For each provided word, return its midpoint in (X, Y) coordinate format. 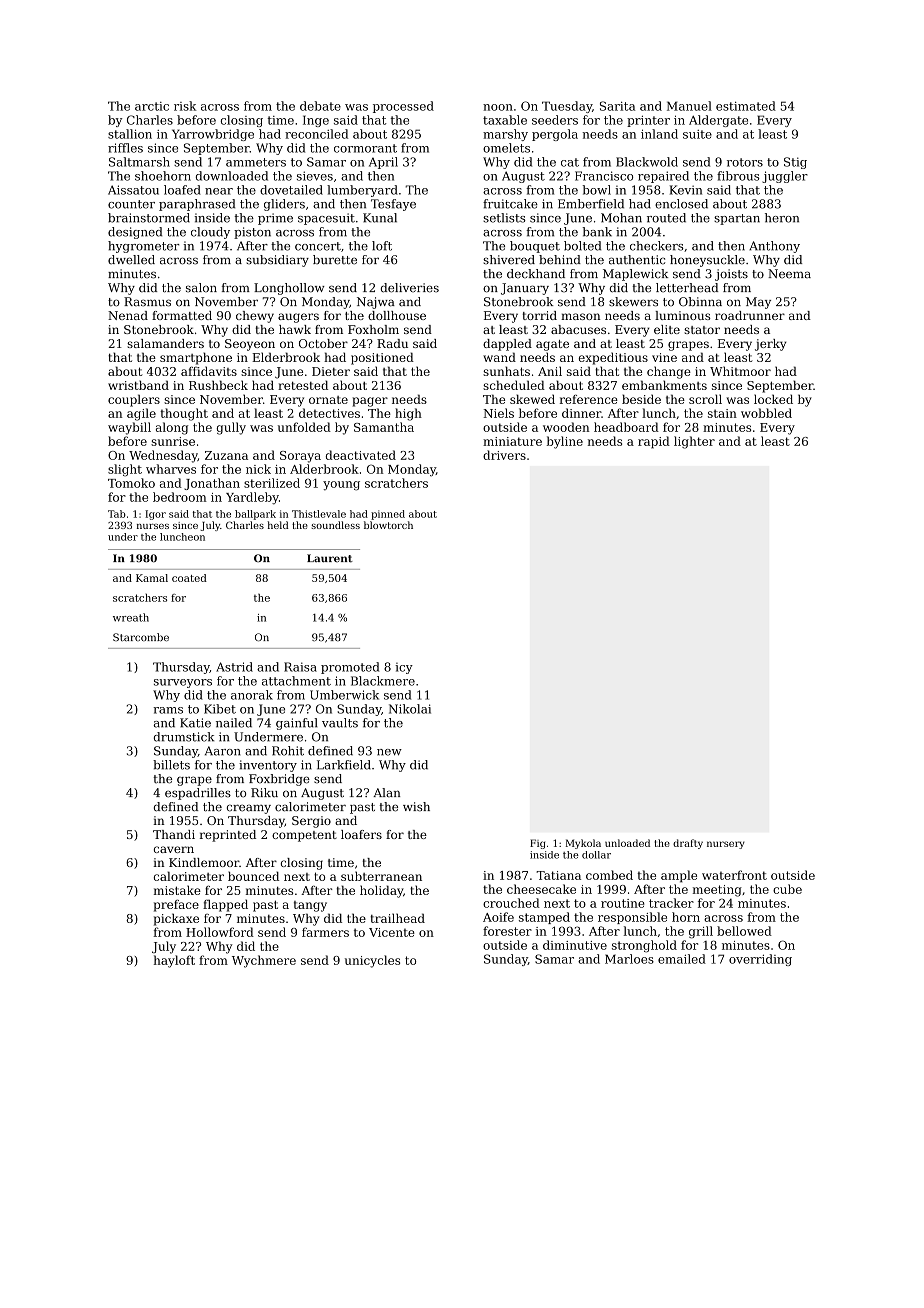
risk (185, 106)
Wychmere (264, 961)
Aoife (498, 917)
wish (416, 807)
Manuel (689, 106)
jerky (770, 345)
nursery (726, 845)
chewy (255, 317)
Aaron (223, 751)
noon (498, 107)
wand (499, 357)
